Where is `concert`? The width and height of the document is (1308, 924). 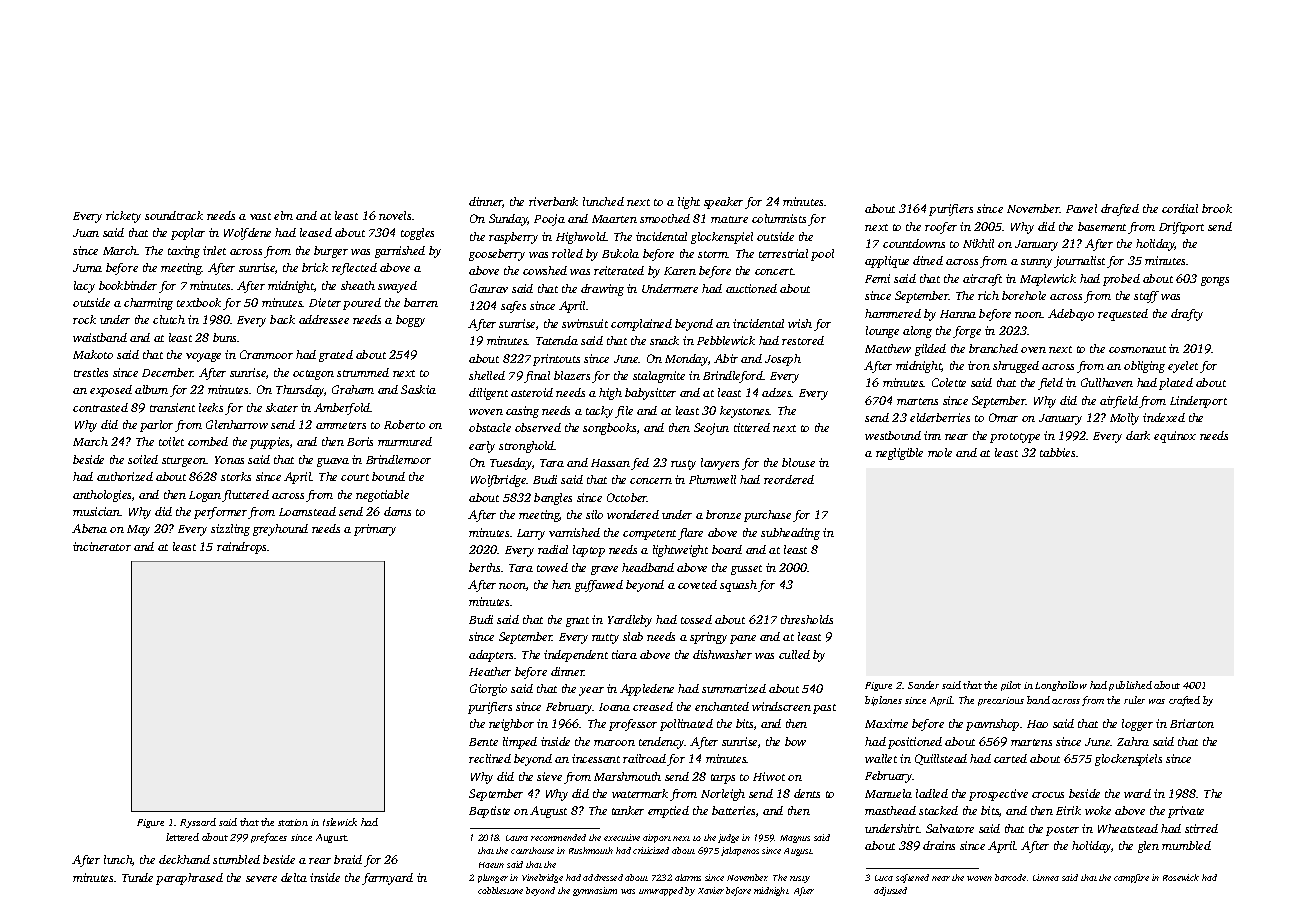 concert is located at coordinates (774, 271).
